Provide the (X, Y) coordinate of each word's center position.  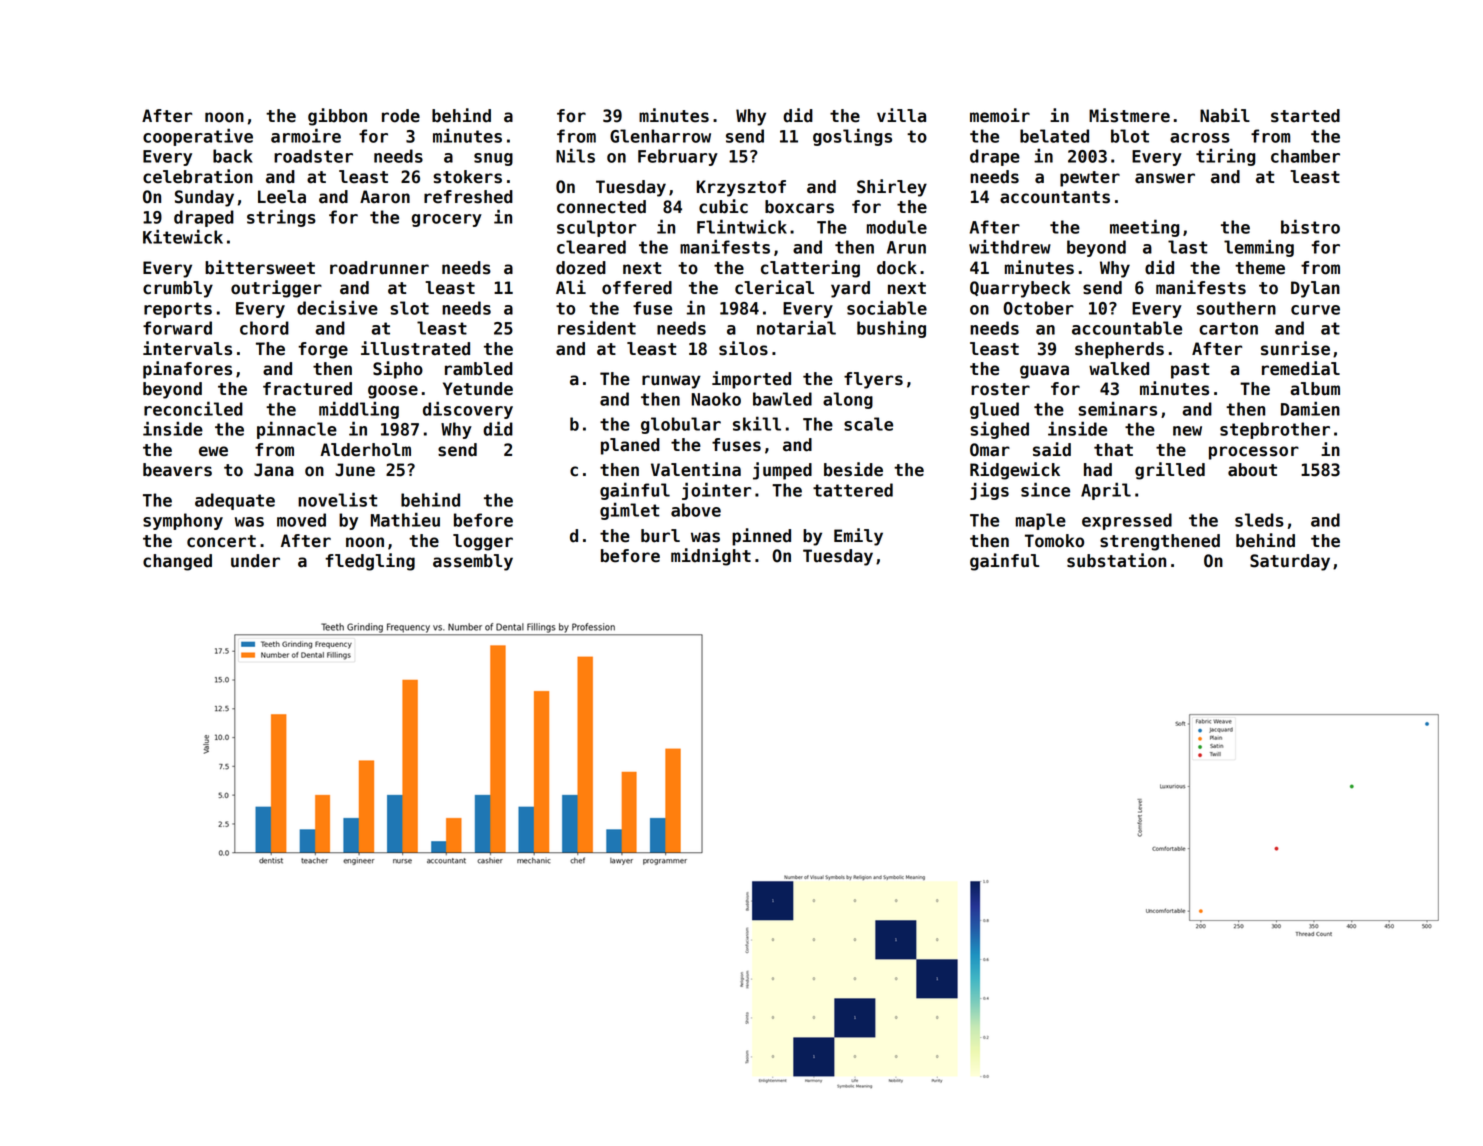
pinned (761, 537)
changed (177, 562)
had (1098, 470)
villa (901, 115)
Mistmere (1129, 115)
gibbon (337, 117)
